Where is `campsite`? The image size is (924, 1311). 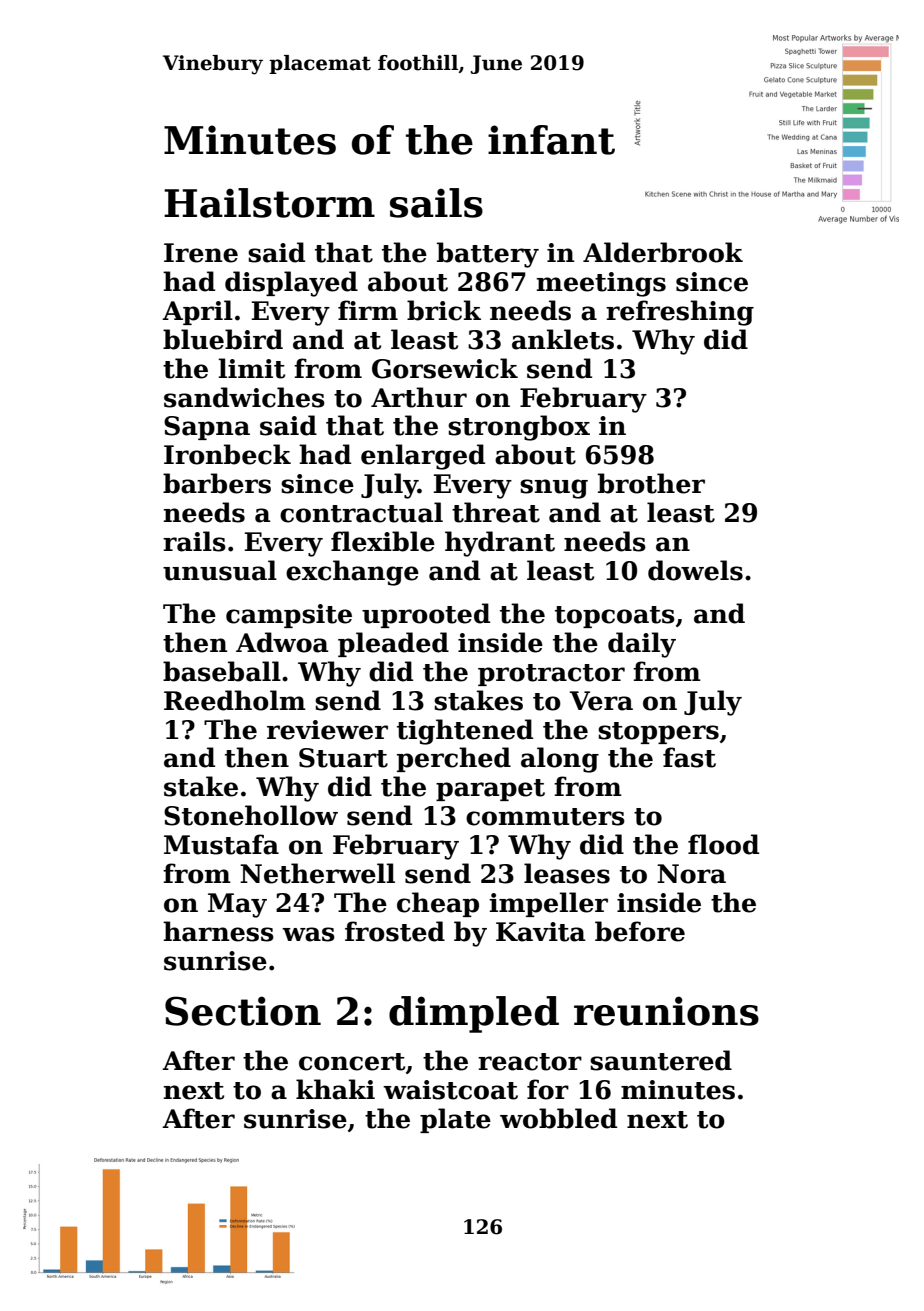 campsite is located at coordinates (289, 616).
